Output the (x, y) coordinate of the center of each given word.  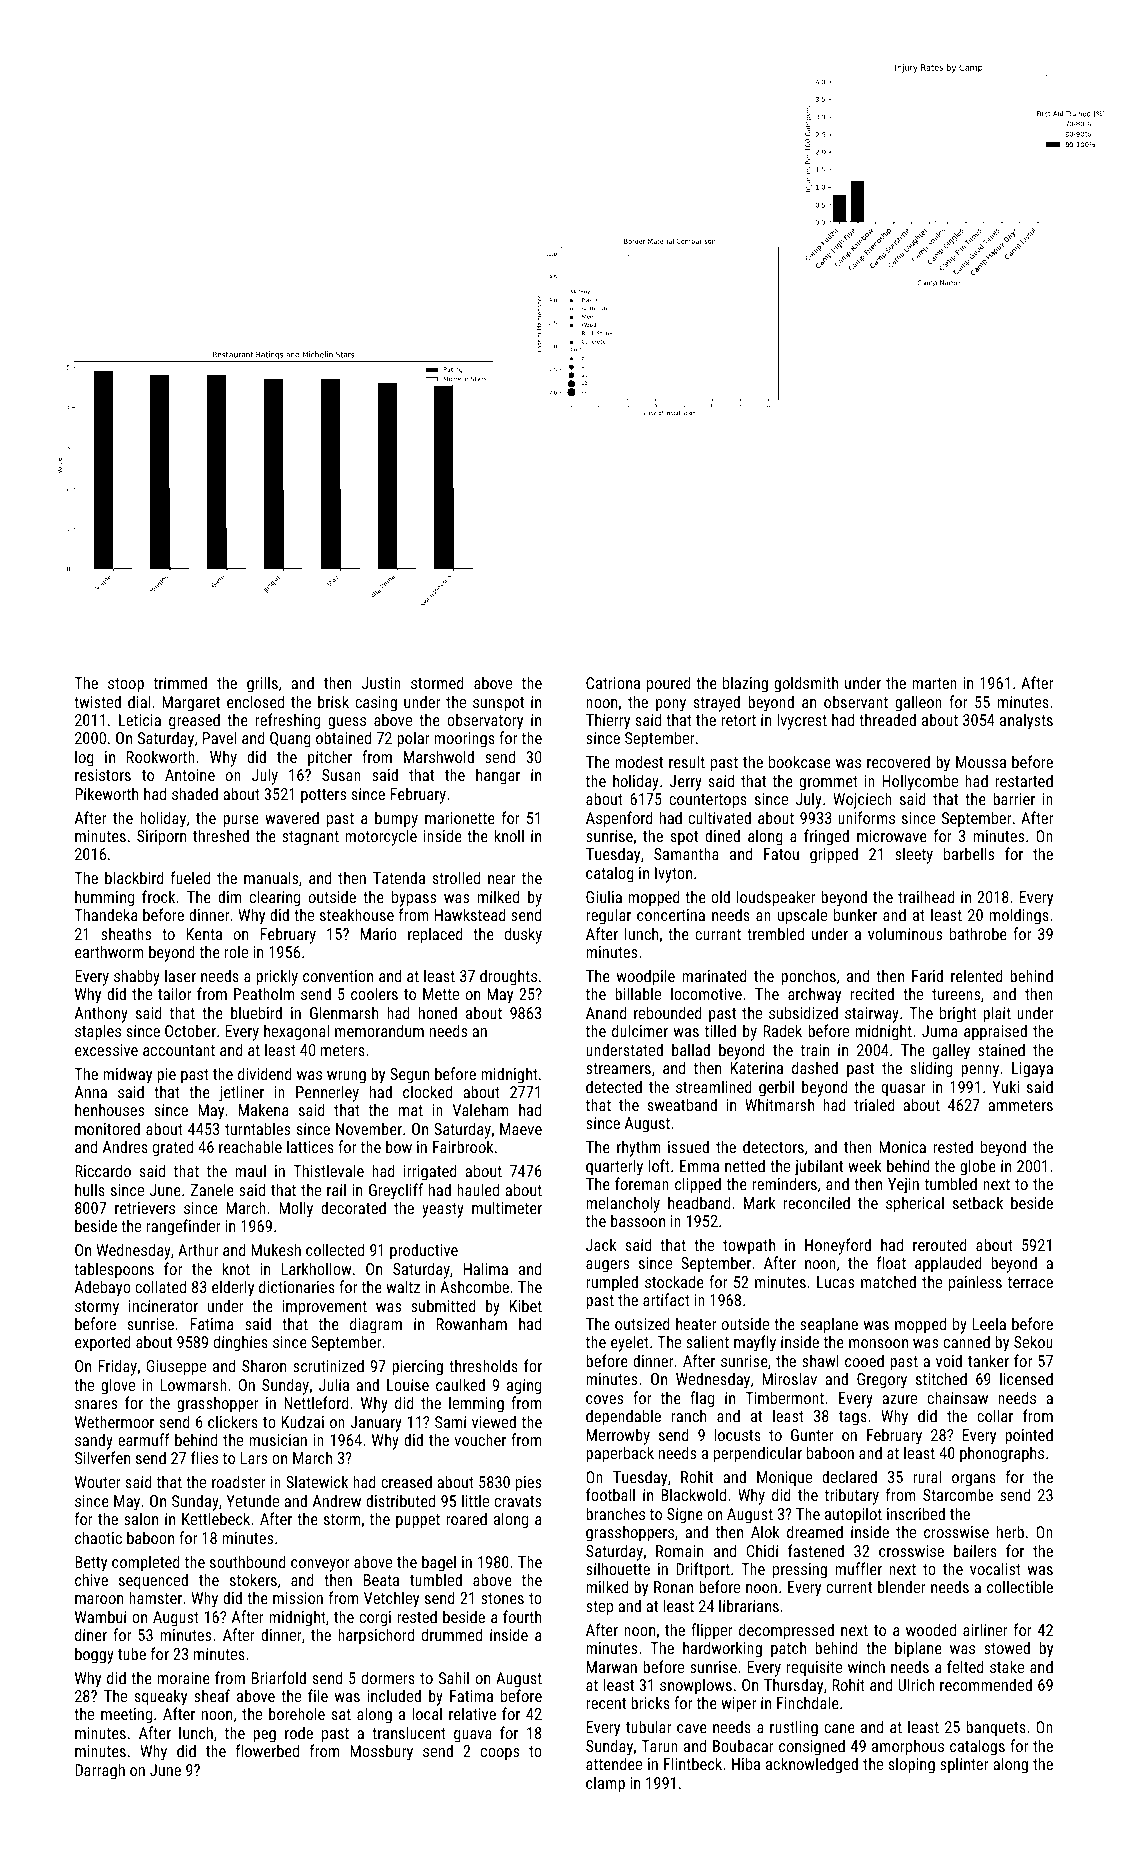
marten (934, 683)
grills (262, 684)
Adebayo (103, 1288)
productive (424, 1251)
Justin (381, 683)
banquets (996, 1728)
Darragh (100, 1771)
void (949, 1360)
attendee (614, 1763)
